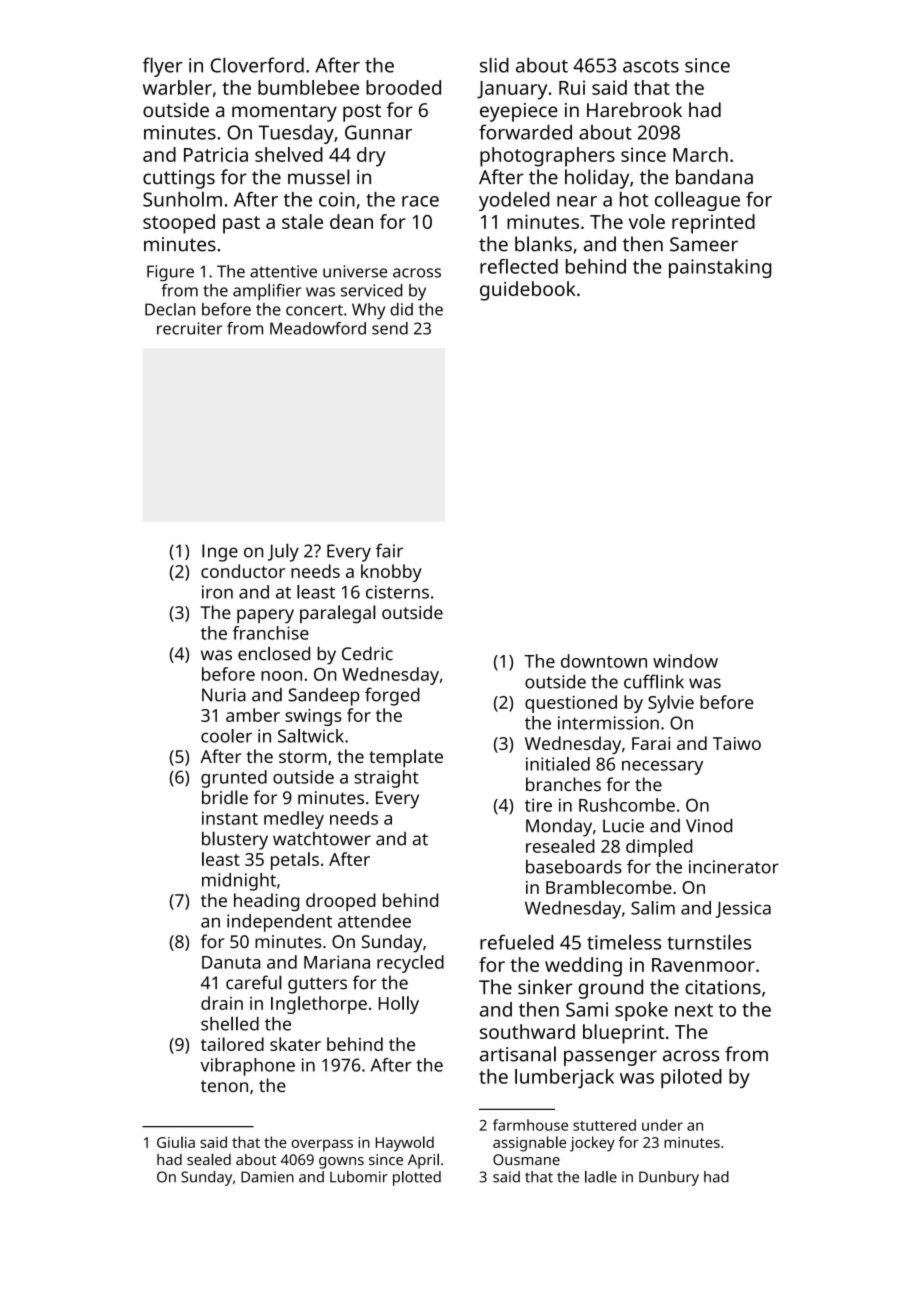 This page has width=924, height=1311. Describe the element at coordinates (235, 840) in the page. I see `blustery` at that location.
